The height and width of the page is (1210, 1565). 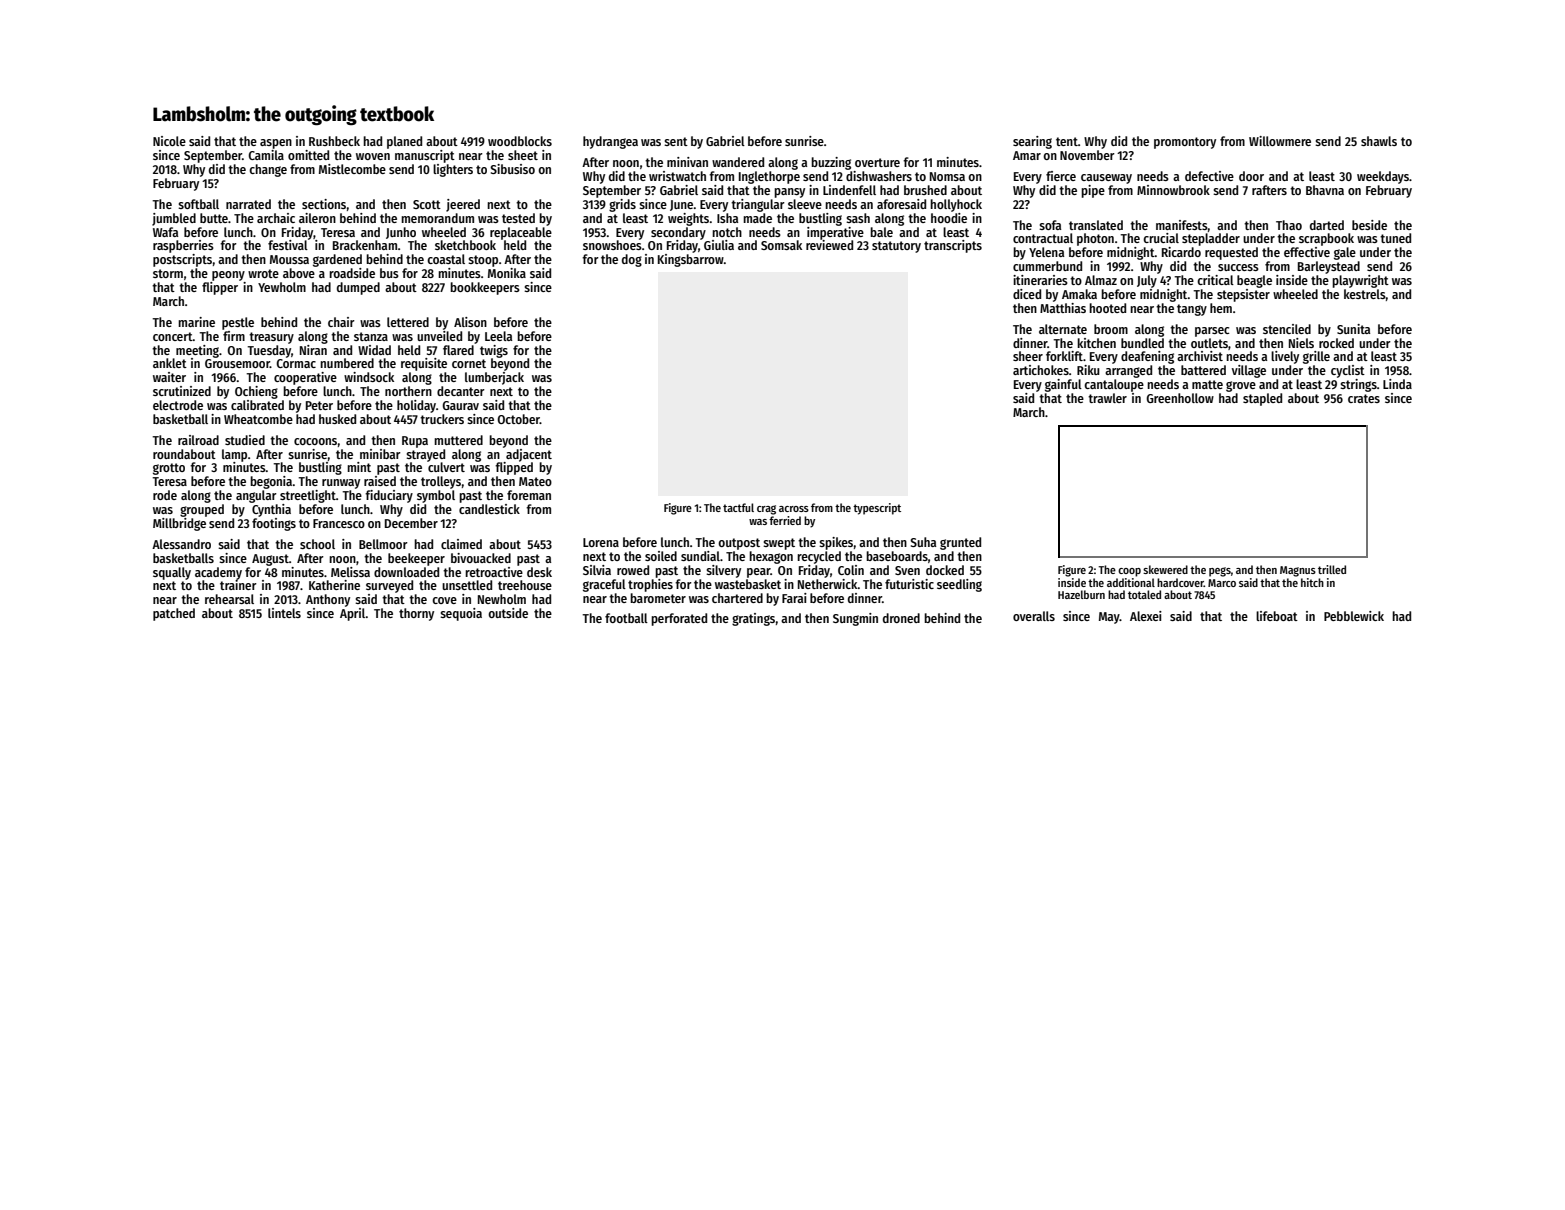 I want to click on August, so click(x=270, y=560).
